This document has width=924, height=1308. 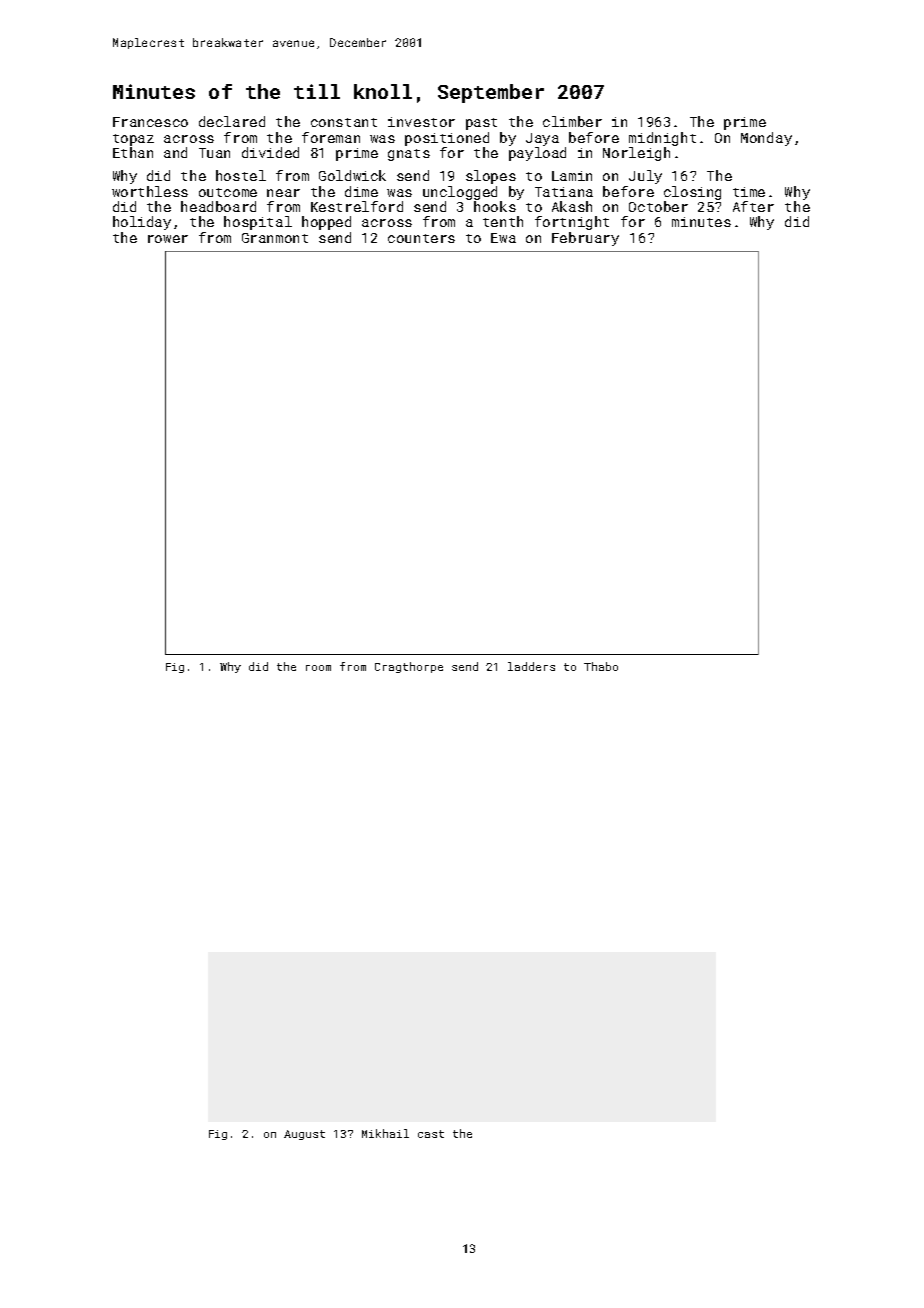 What do you see at coordinates (318, 668) in the document?
I see `room` at bounding box center [318, 668].
